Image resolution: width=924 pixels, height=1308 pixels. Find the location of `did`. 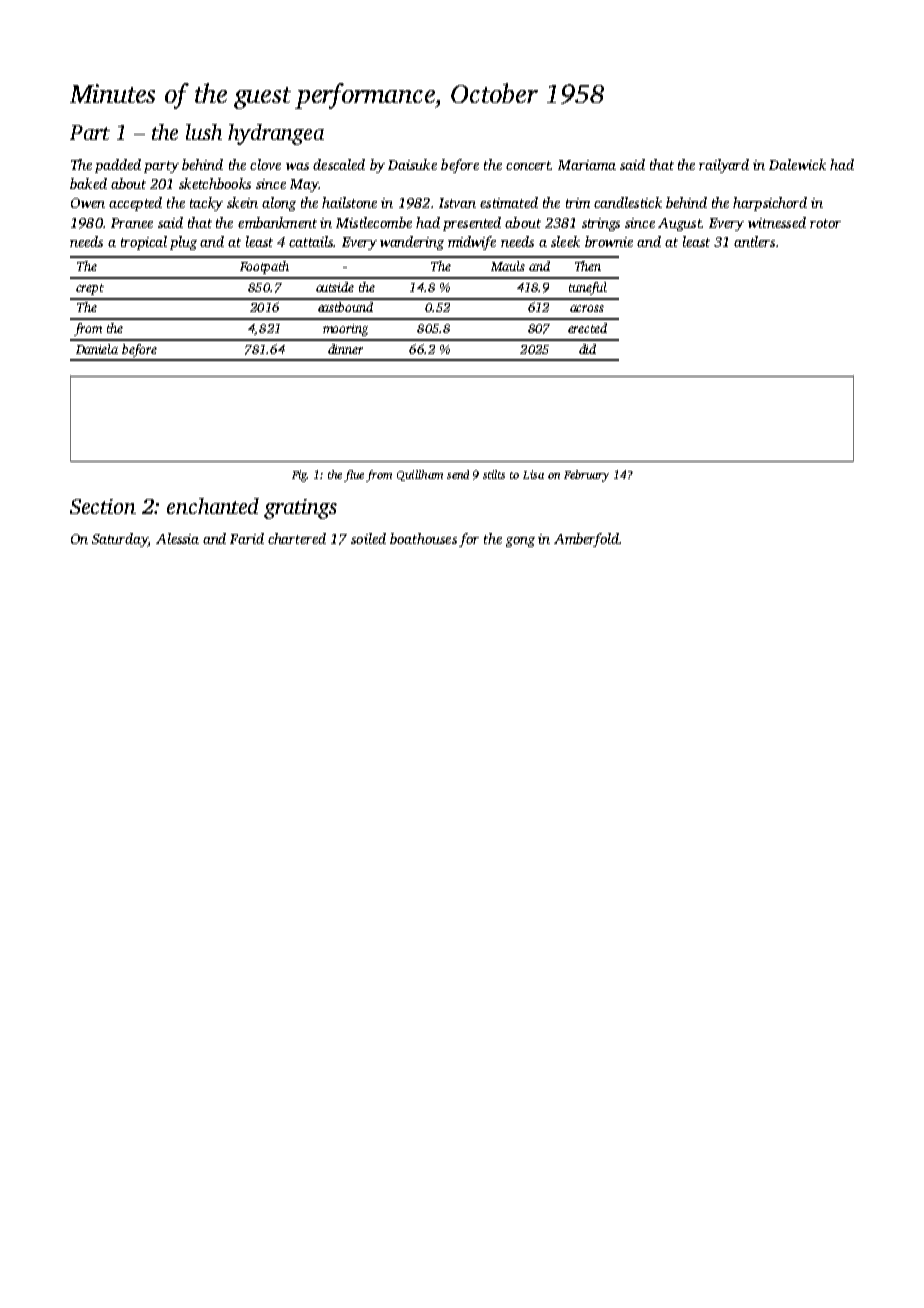

did is located at coordinates (587, 349).
